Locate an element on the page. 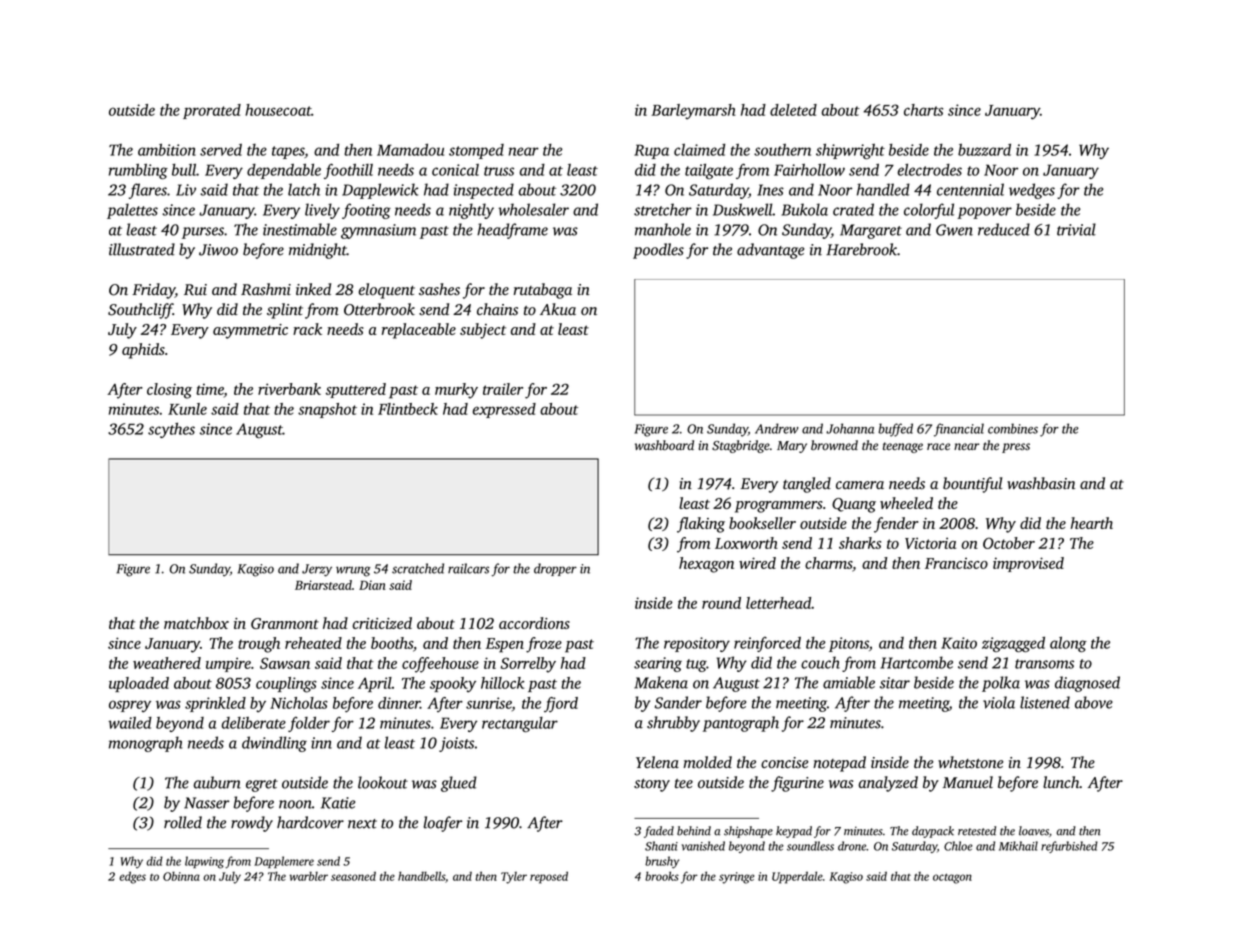 The image size is (1233, 952). ambition is located at coordinates (167, 149).
